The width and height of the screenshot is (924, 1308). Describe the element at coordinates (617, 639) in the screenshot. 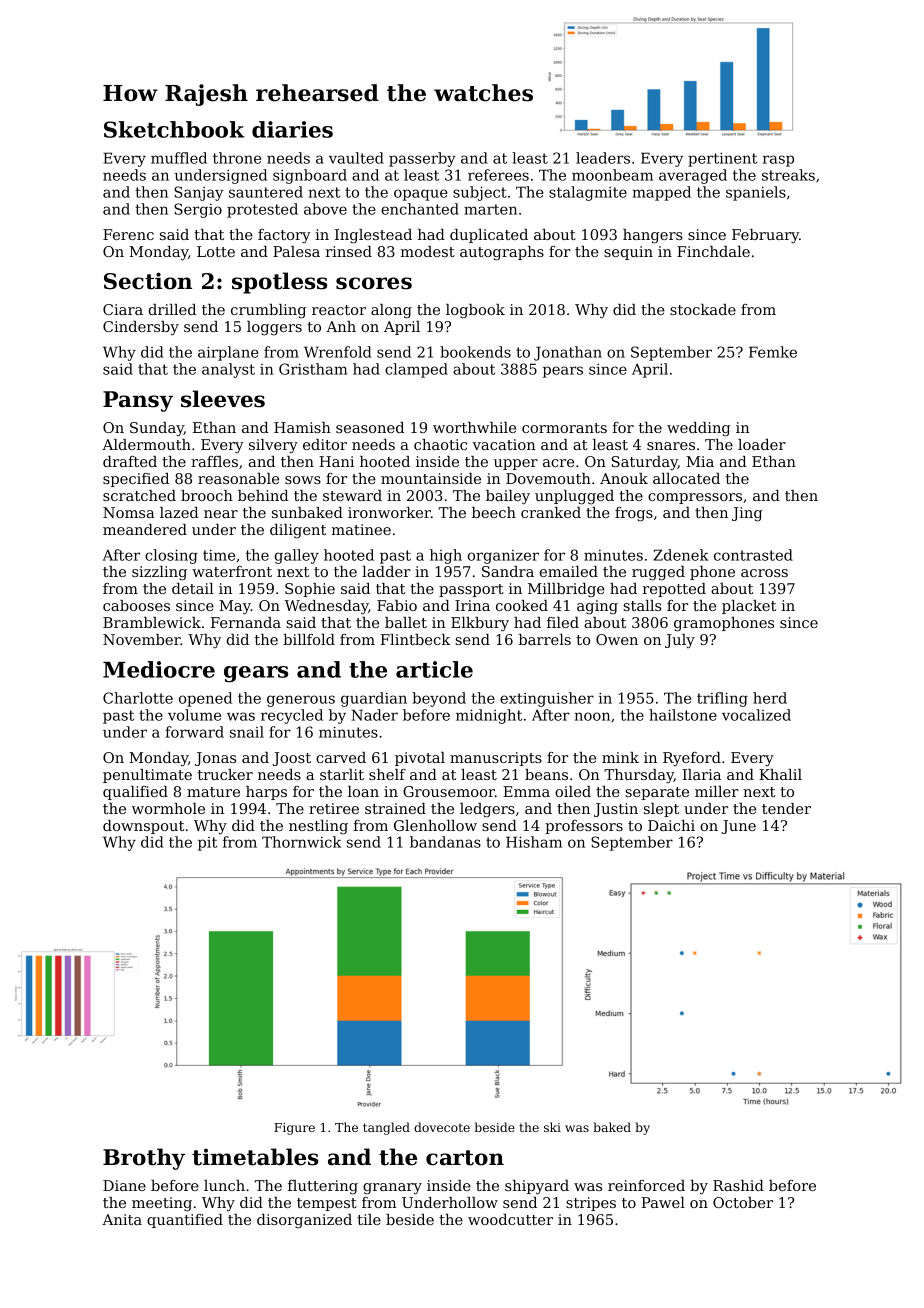

I see `Owen` at that location.
